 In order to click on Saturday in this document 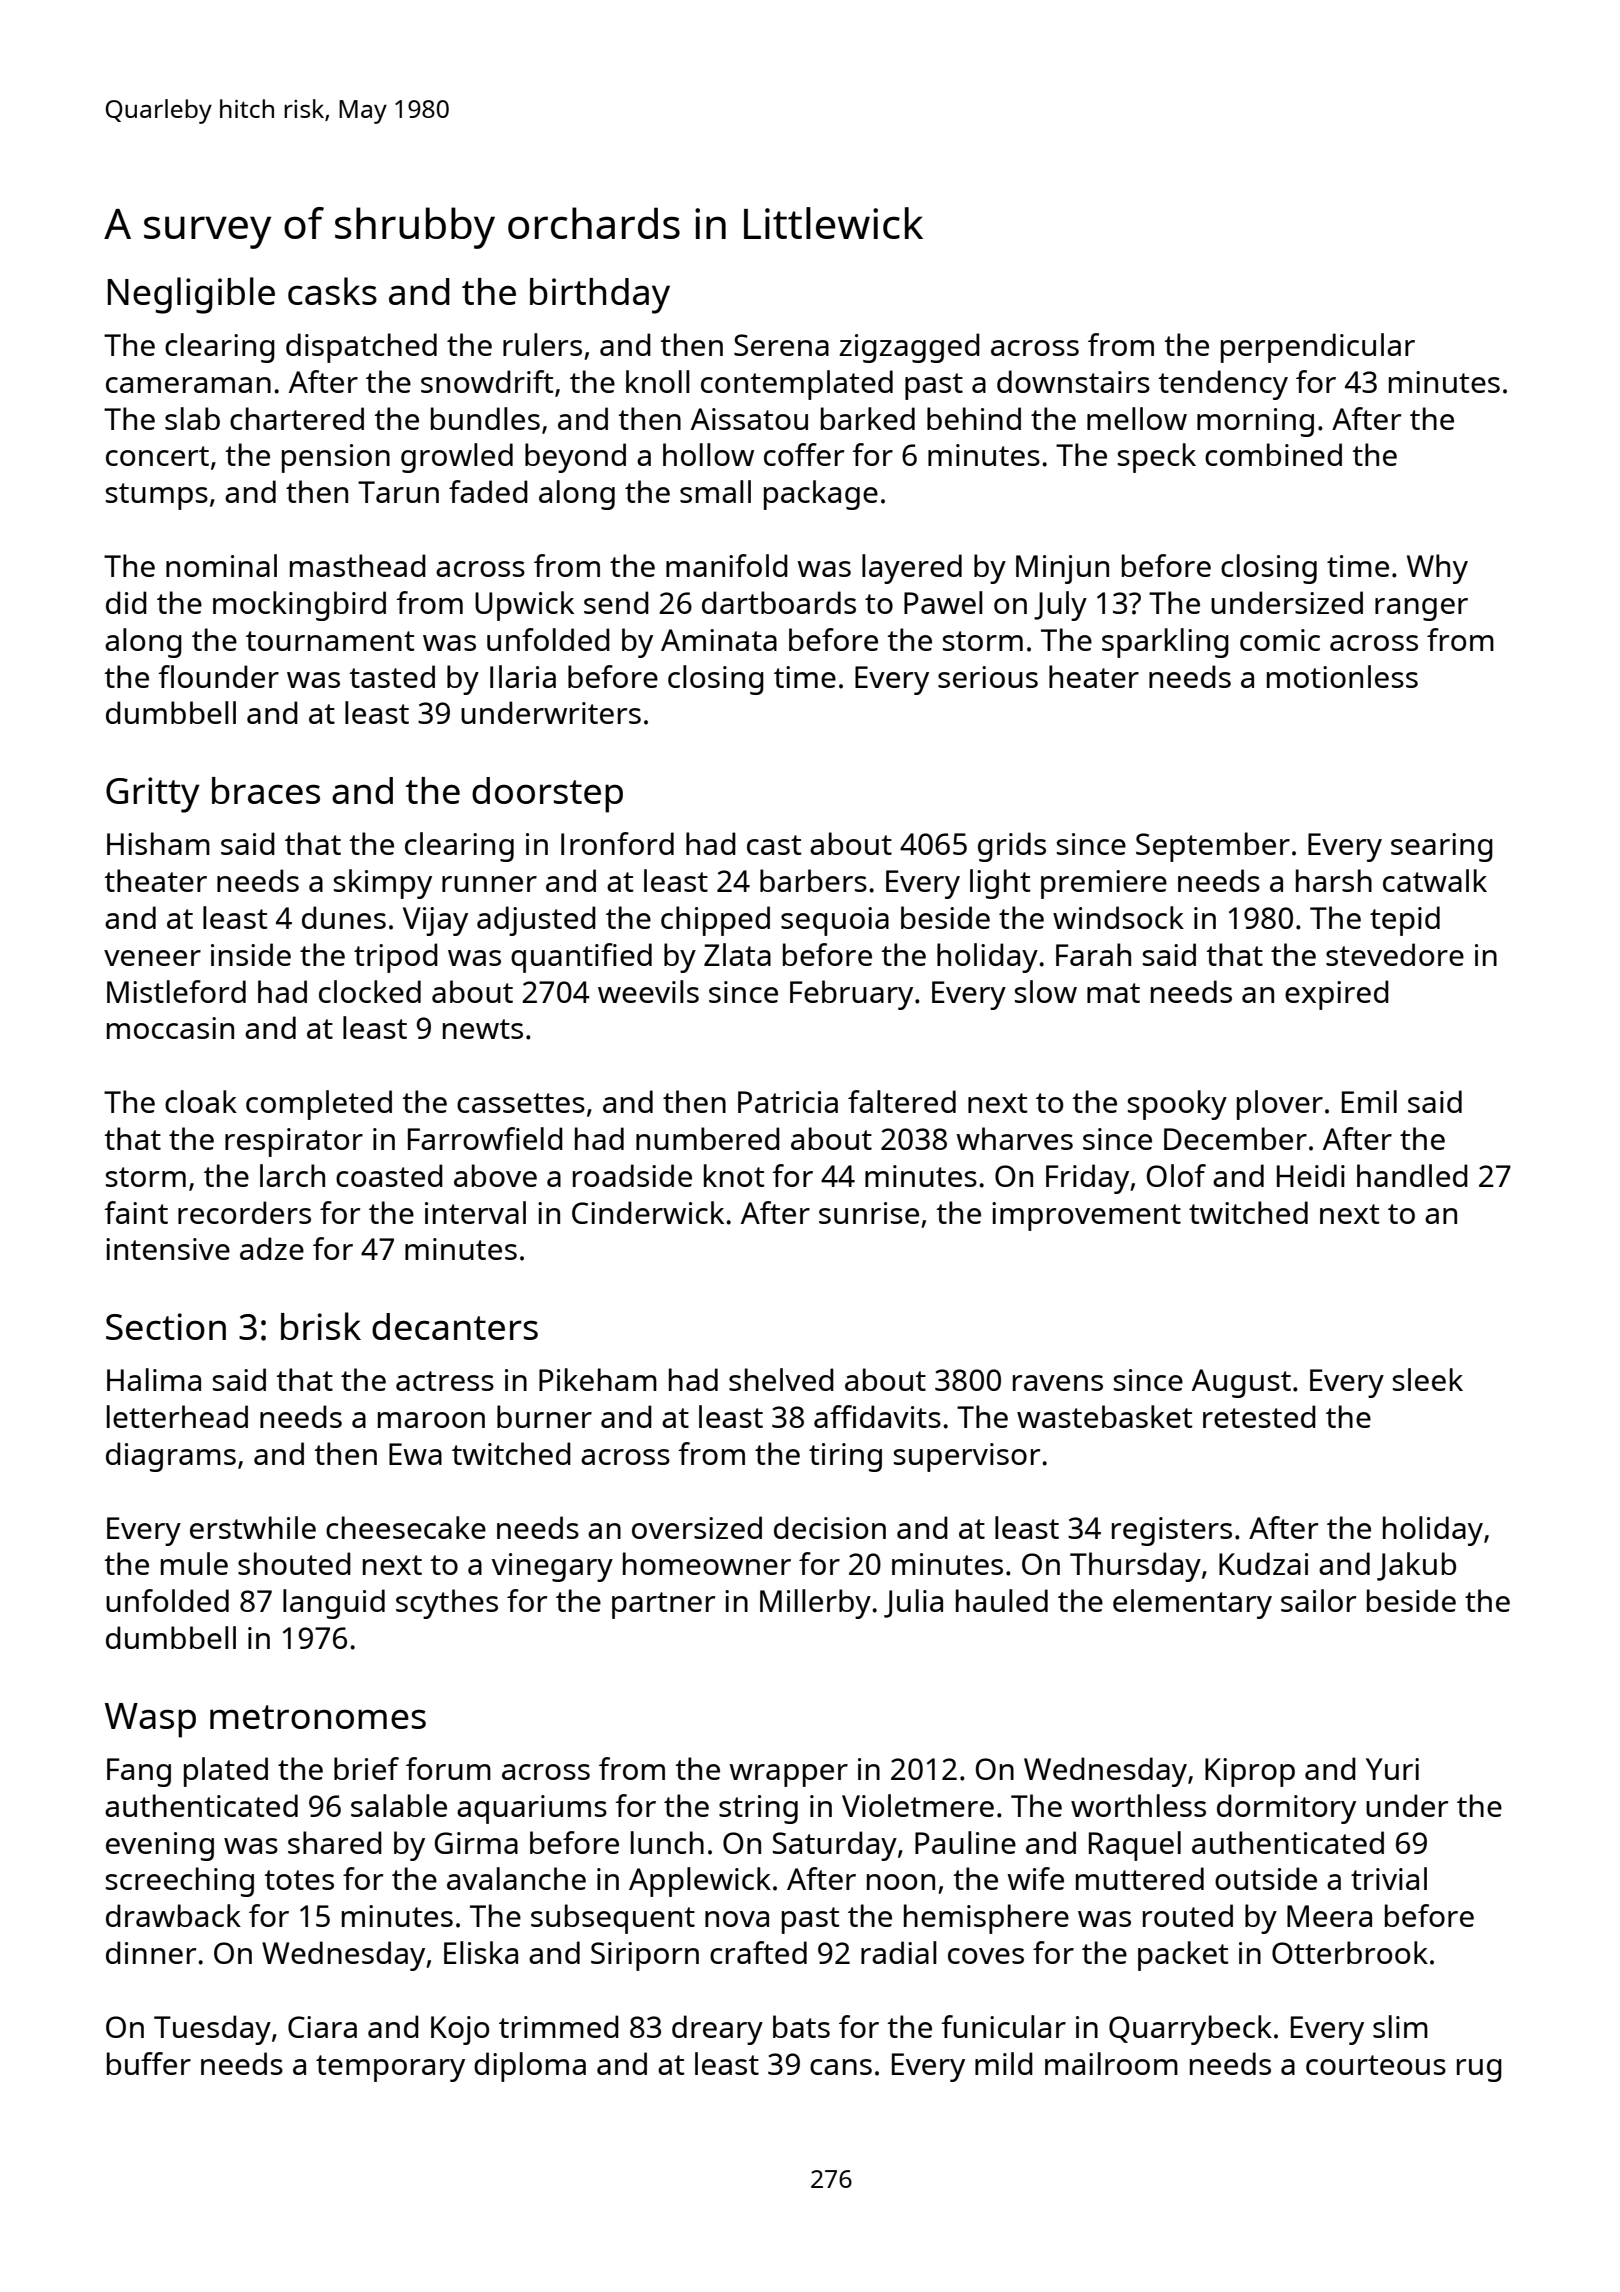, I will do `click(835, 1846)`.
